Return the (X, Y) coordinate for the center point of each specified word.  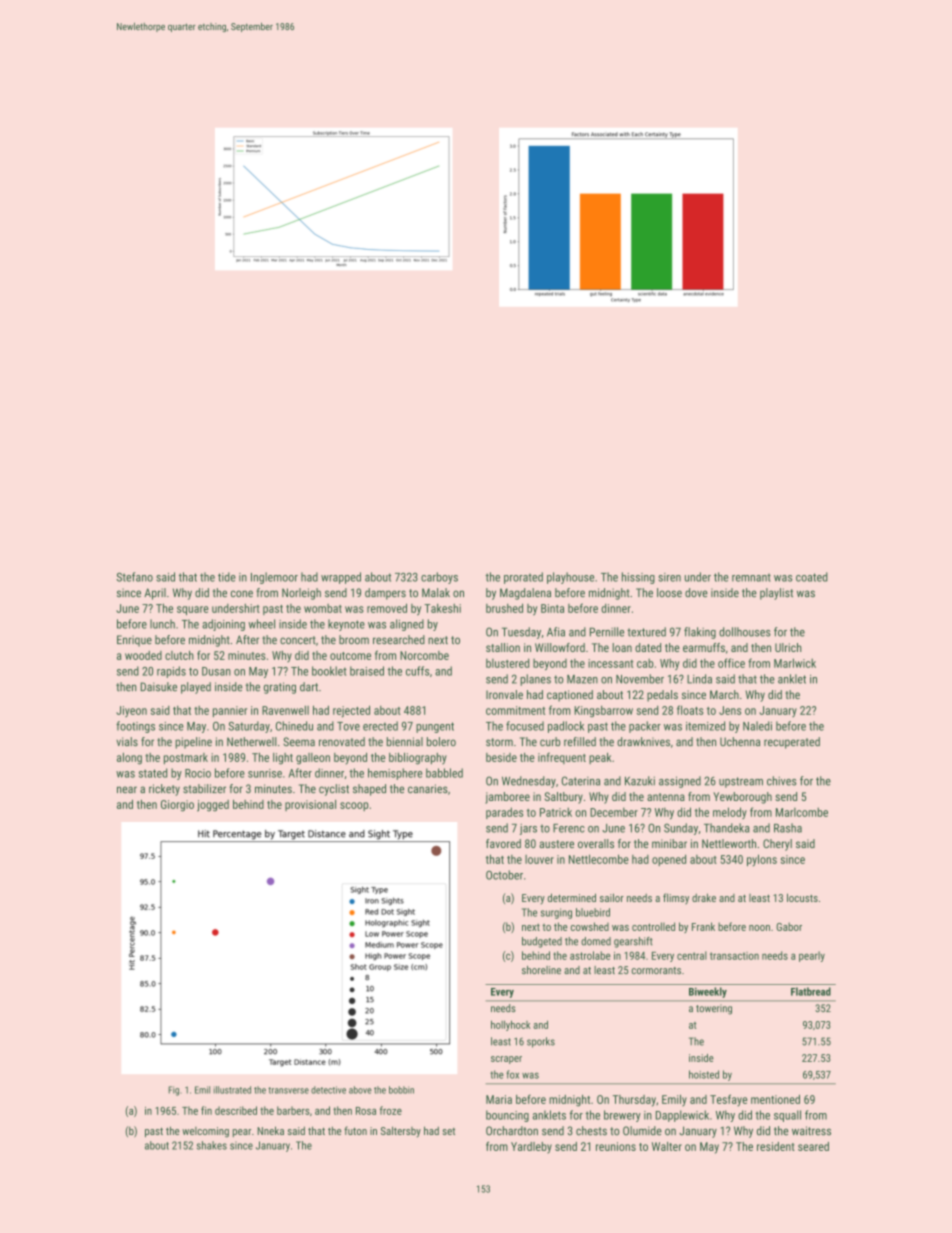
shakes (212, 1145)
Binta (552, 608)
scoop (354, 806)
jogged (213, 806)
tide (227, 577)
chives (782, 781)
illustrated (232, 1090)
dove (696, 592)
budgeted (542, 942)
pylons (762, 860)
